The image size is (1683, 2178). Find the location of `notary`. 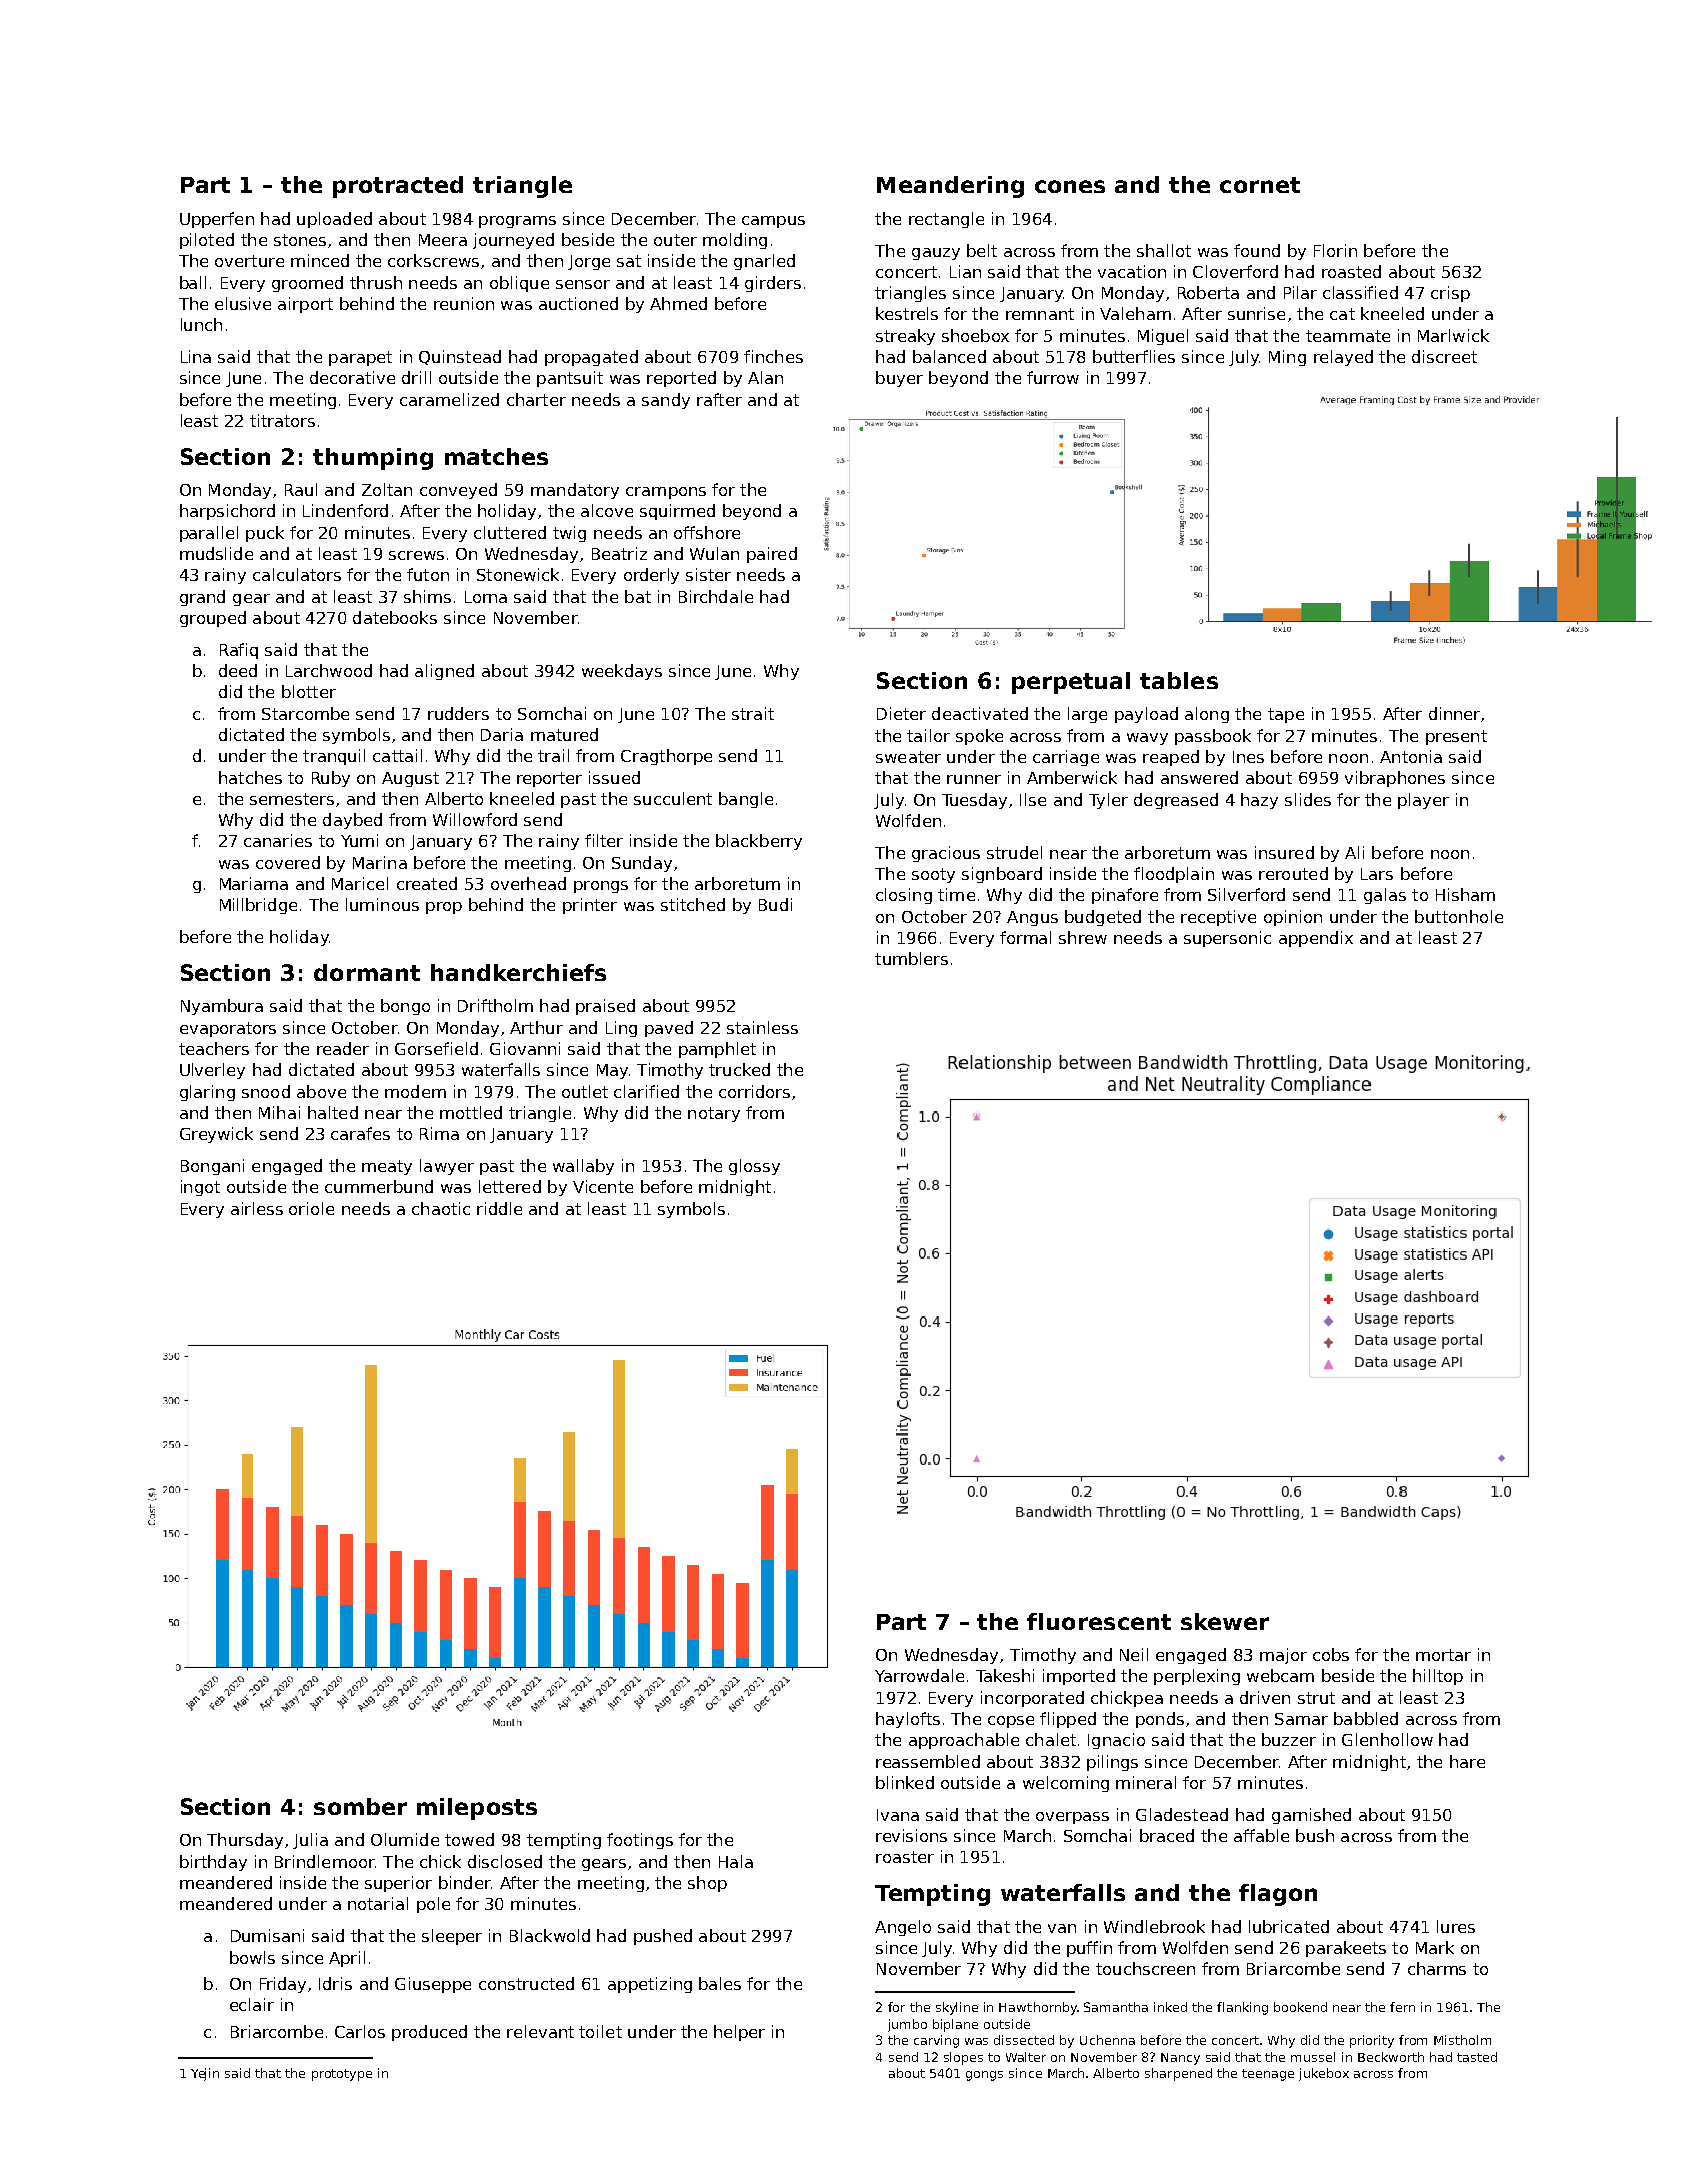

notary is located at coordinates (714, 1114).
